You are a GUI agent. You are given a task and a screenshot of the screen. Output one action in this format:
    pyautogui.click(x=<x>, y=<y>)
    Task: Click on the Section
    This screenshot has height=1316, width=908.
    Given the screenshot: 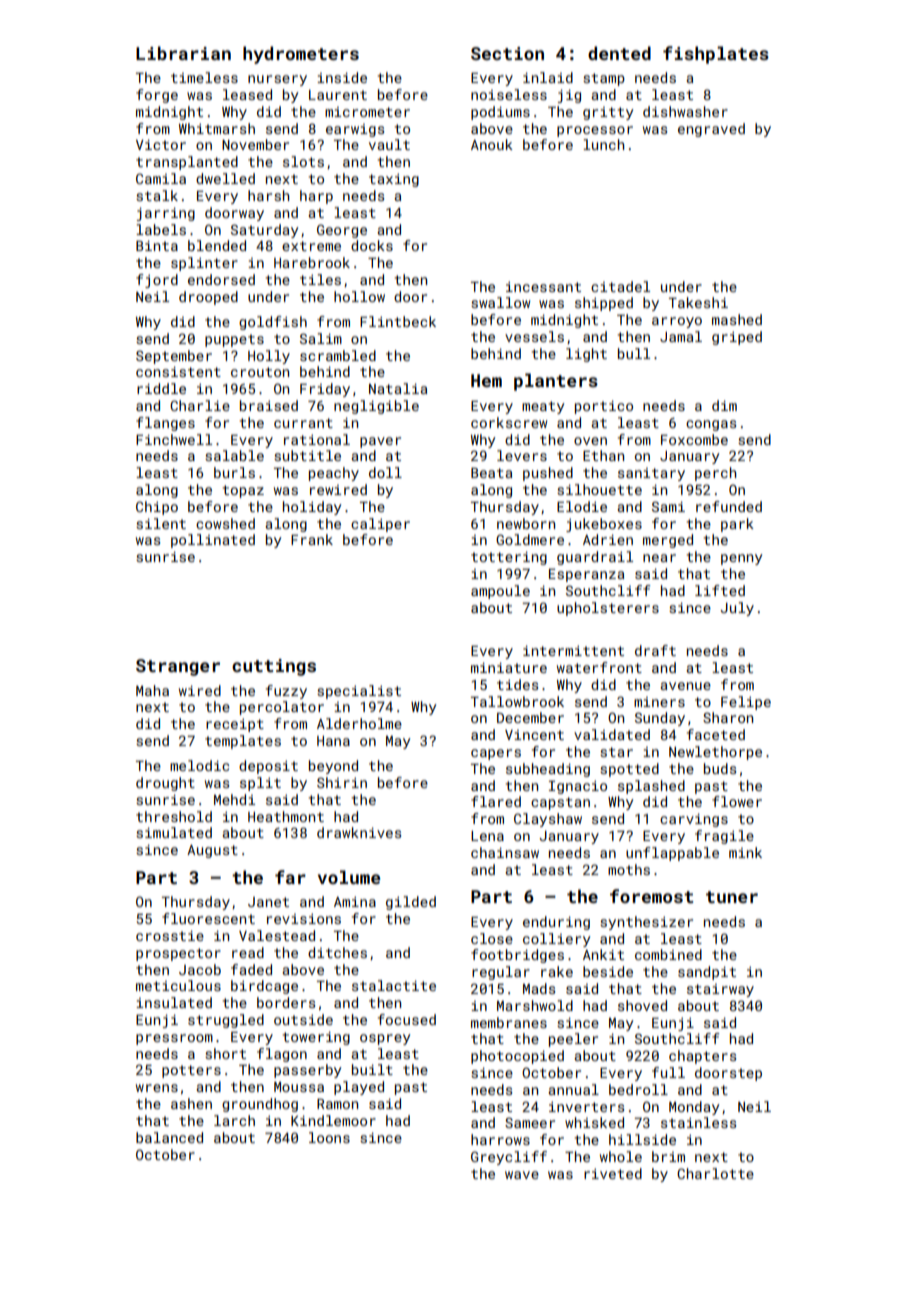 What is the action you would take?
    pyautogui.click(x=507, y=53)
